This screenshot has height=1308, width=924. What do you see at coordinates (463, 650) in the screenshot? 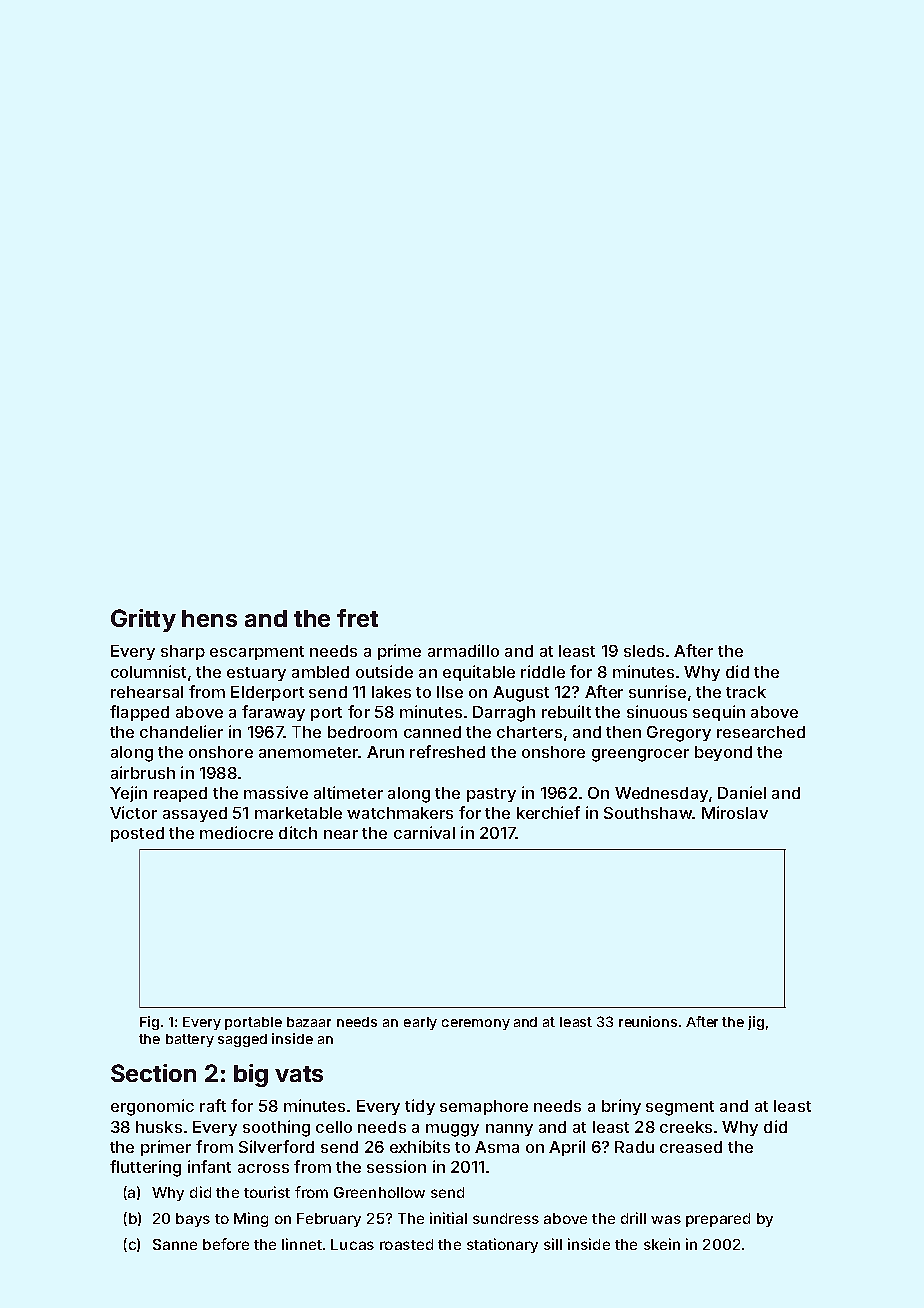
I see `armadillo` at bounding box center [463, 650].
